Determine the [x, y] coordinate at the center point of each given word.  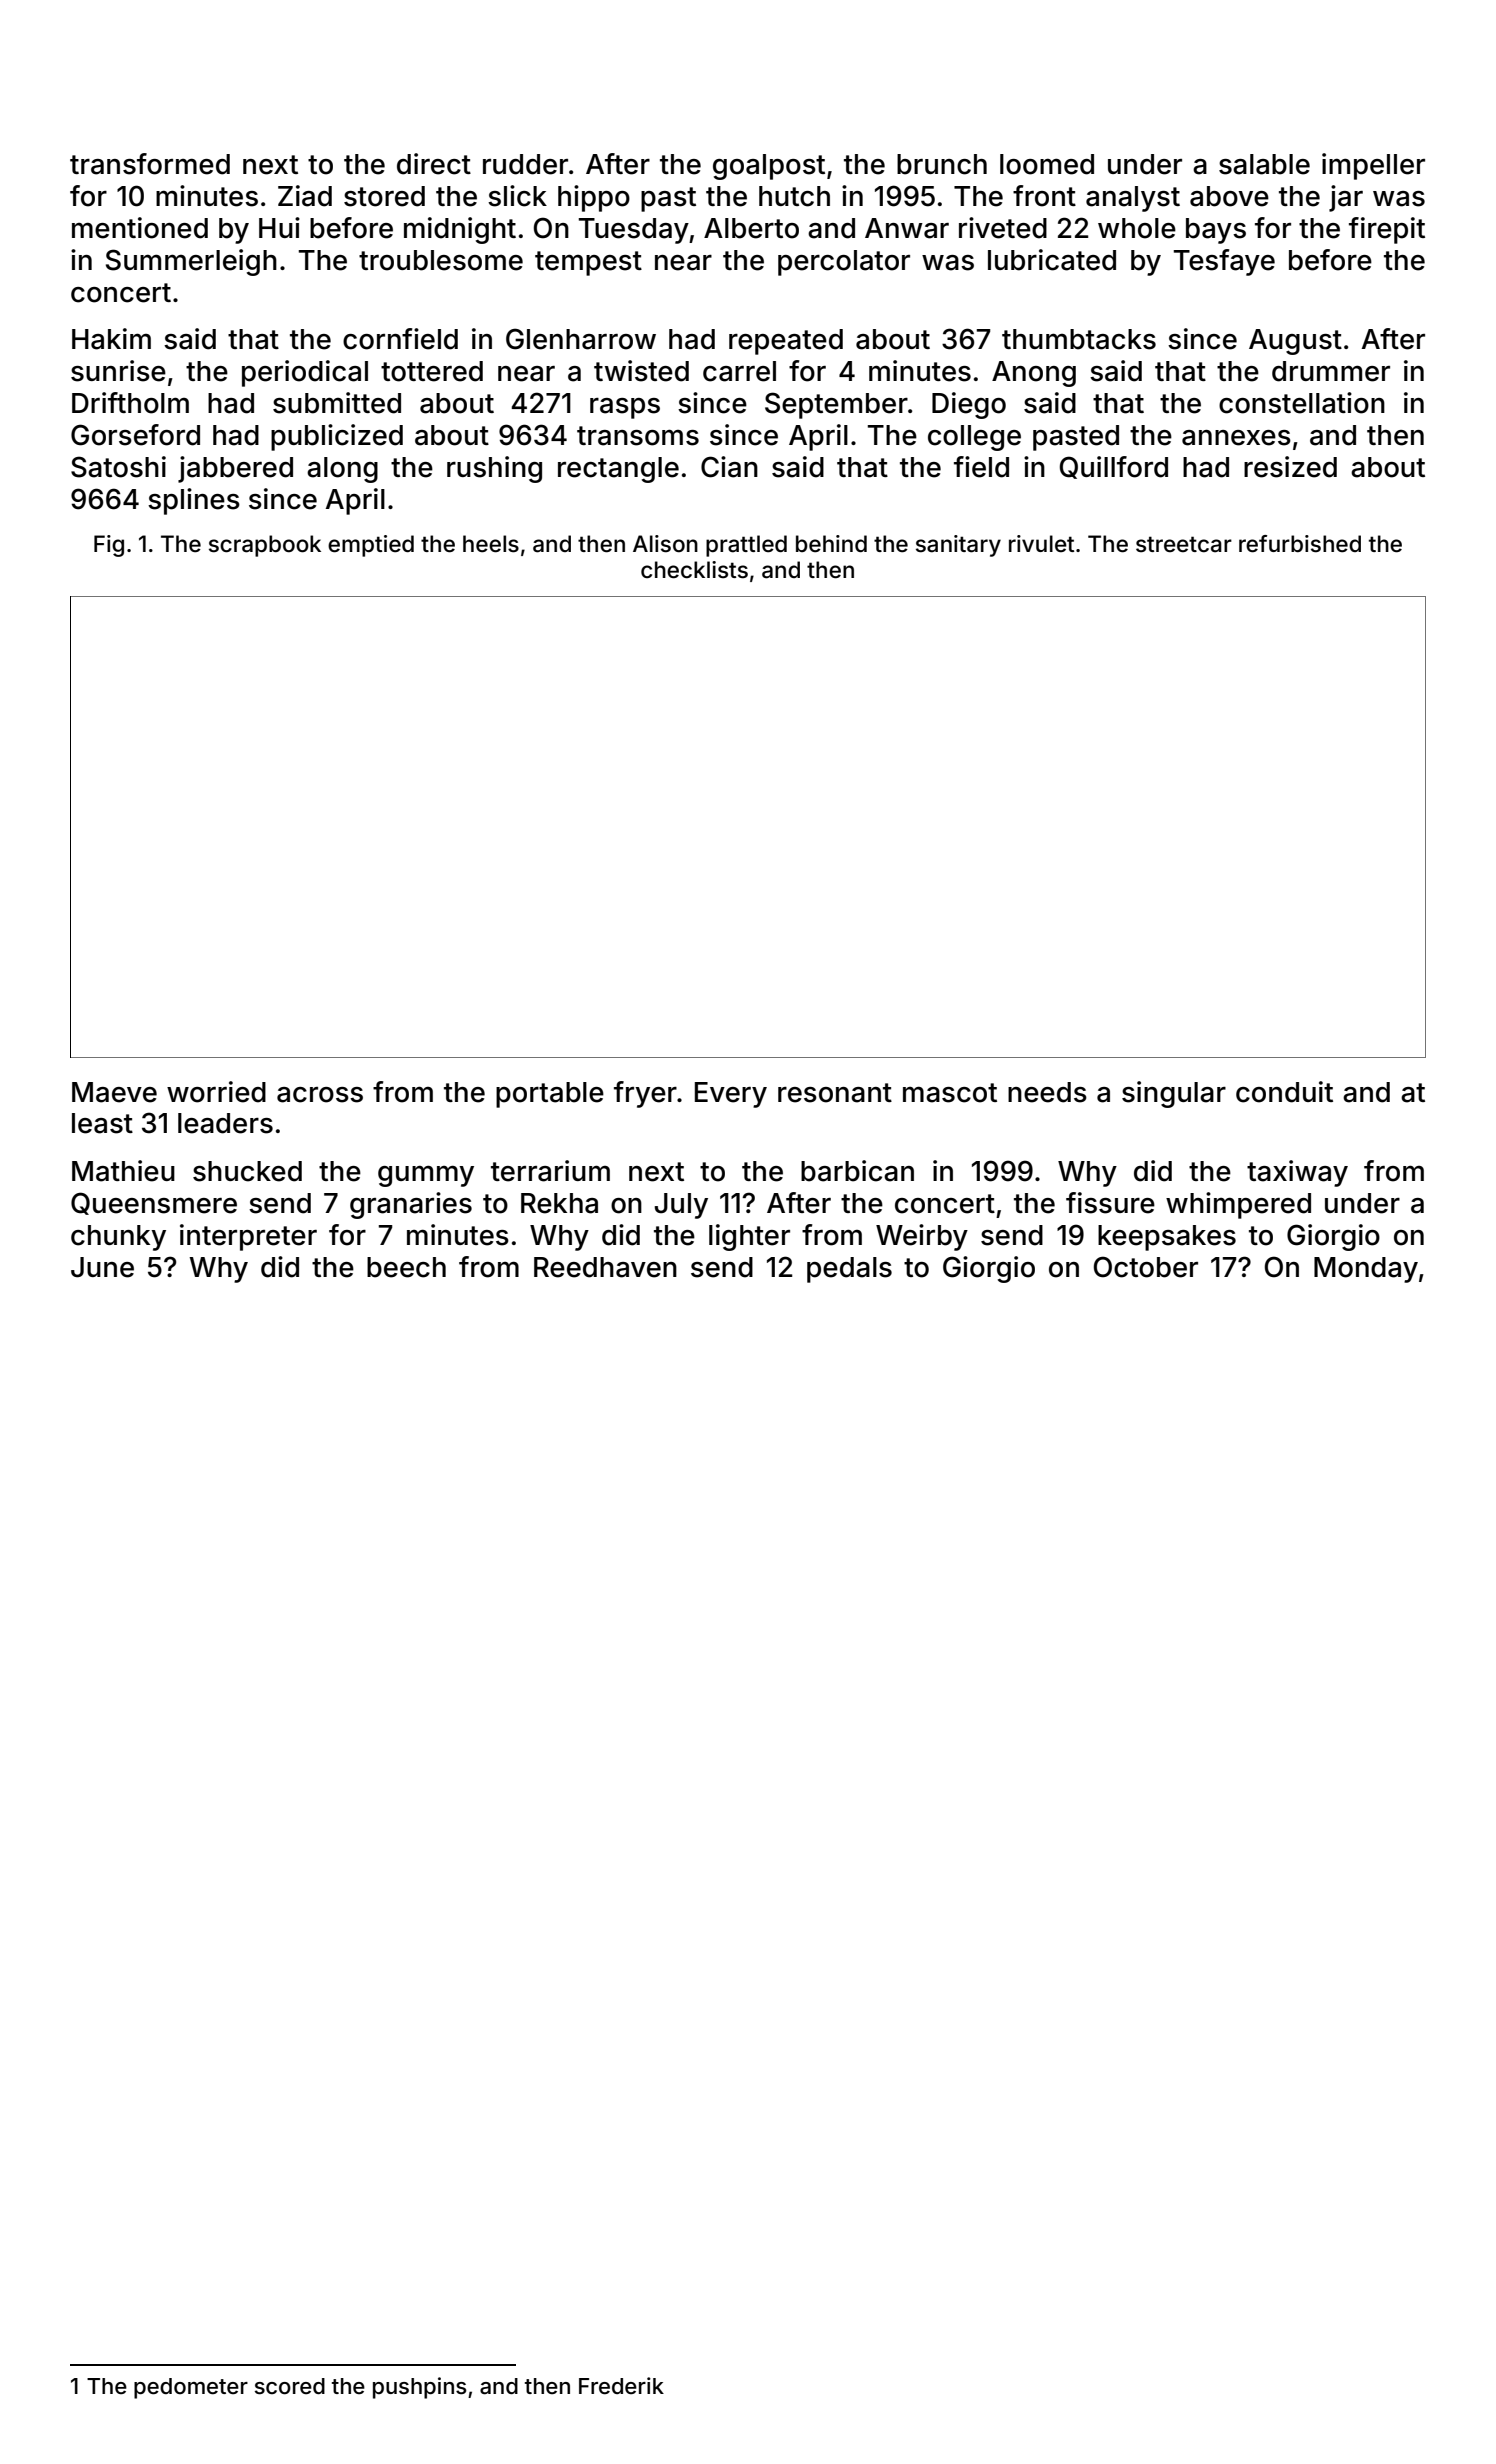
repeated [786, 342]
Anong [1034, 374]
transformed [150, 164]
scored [290, 2386]
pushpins [420, 2388]
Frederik [621, 2386]
